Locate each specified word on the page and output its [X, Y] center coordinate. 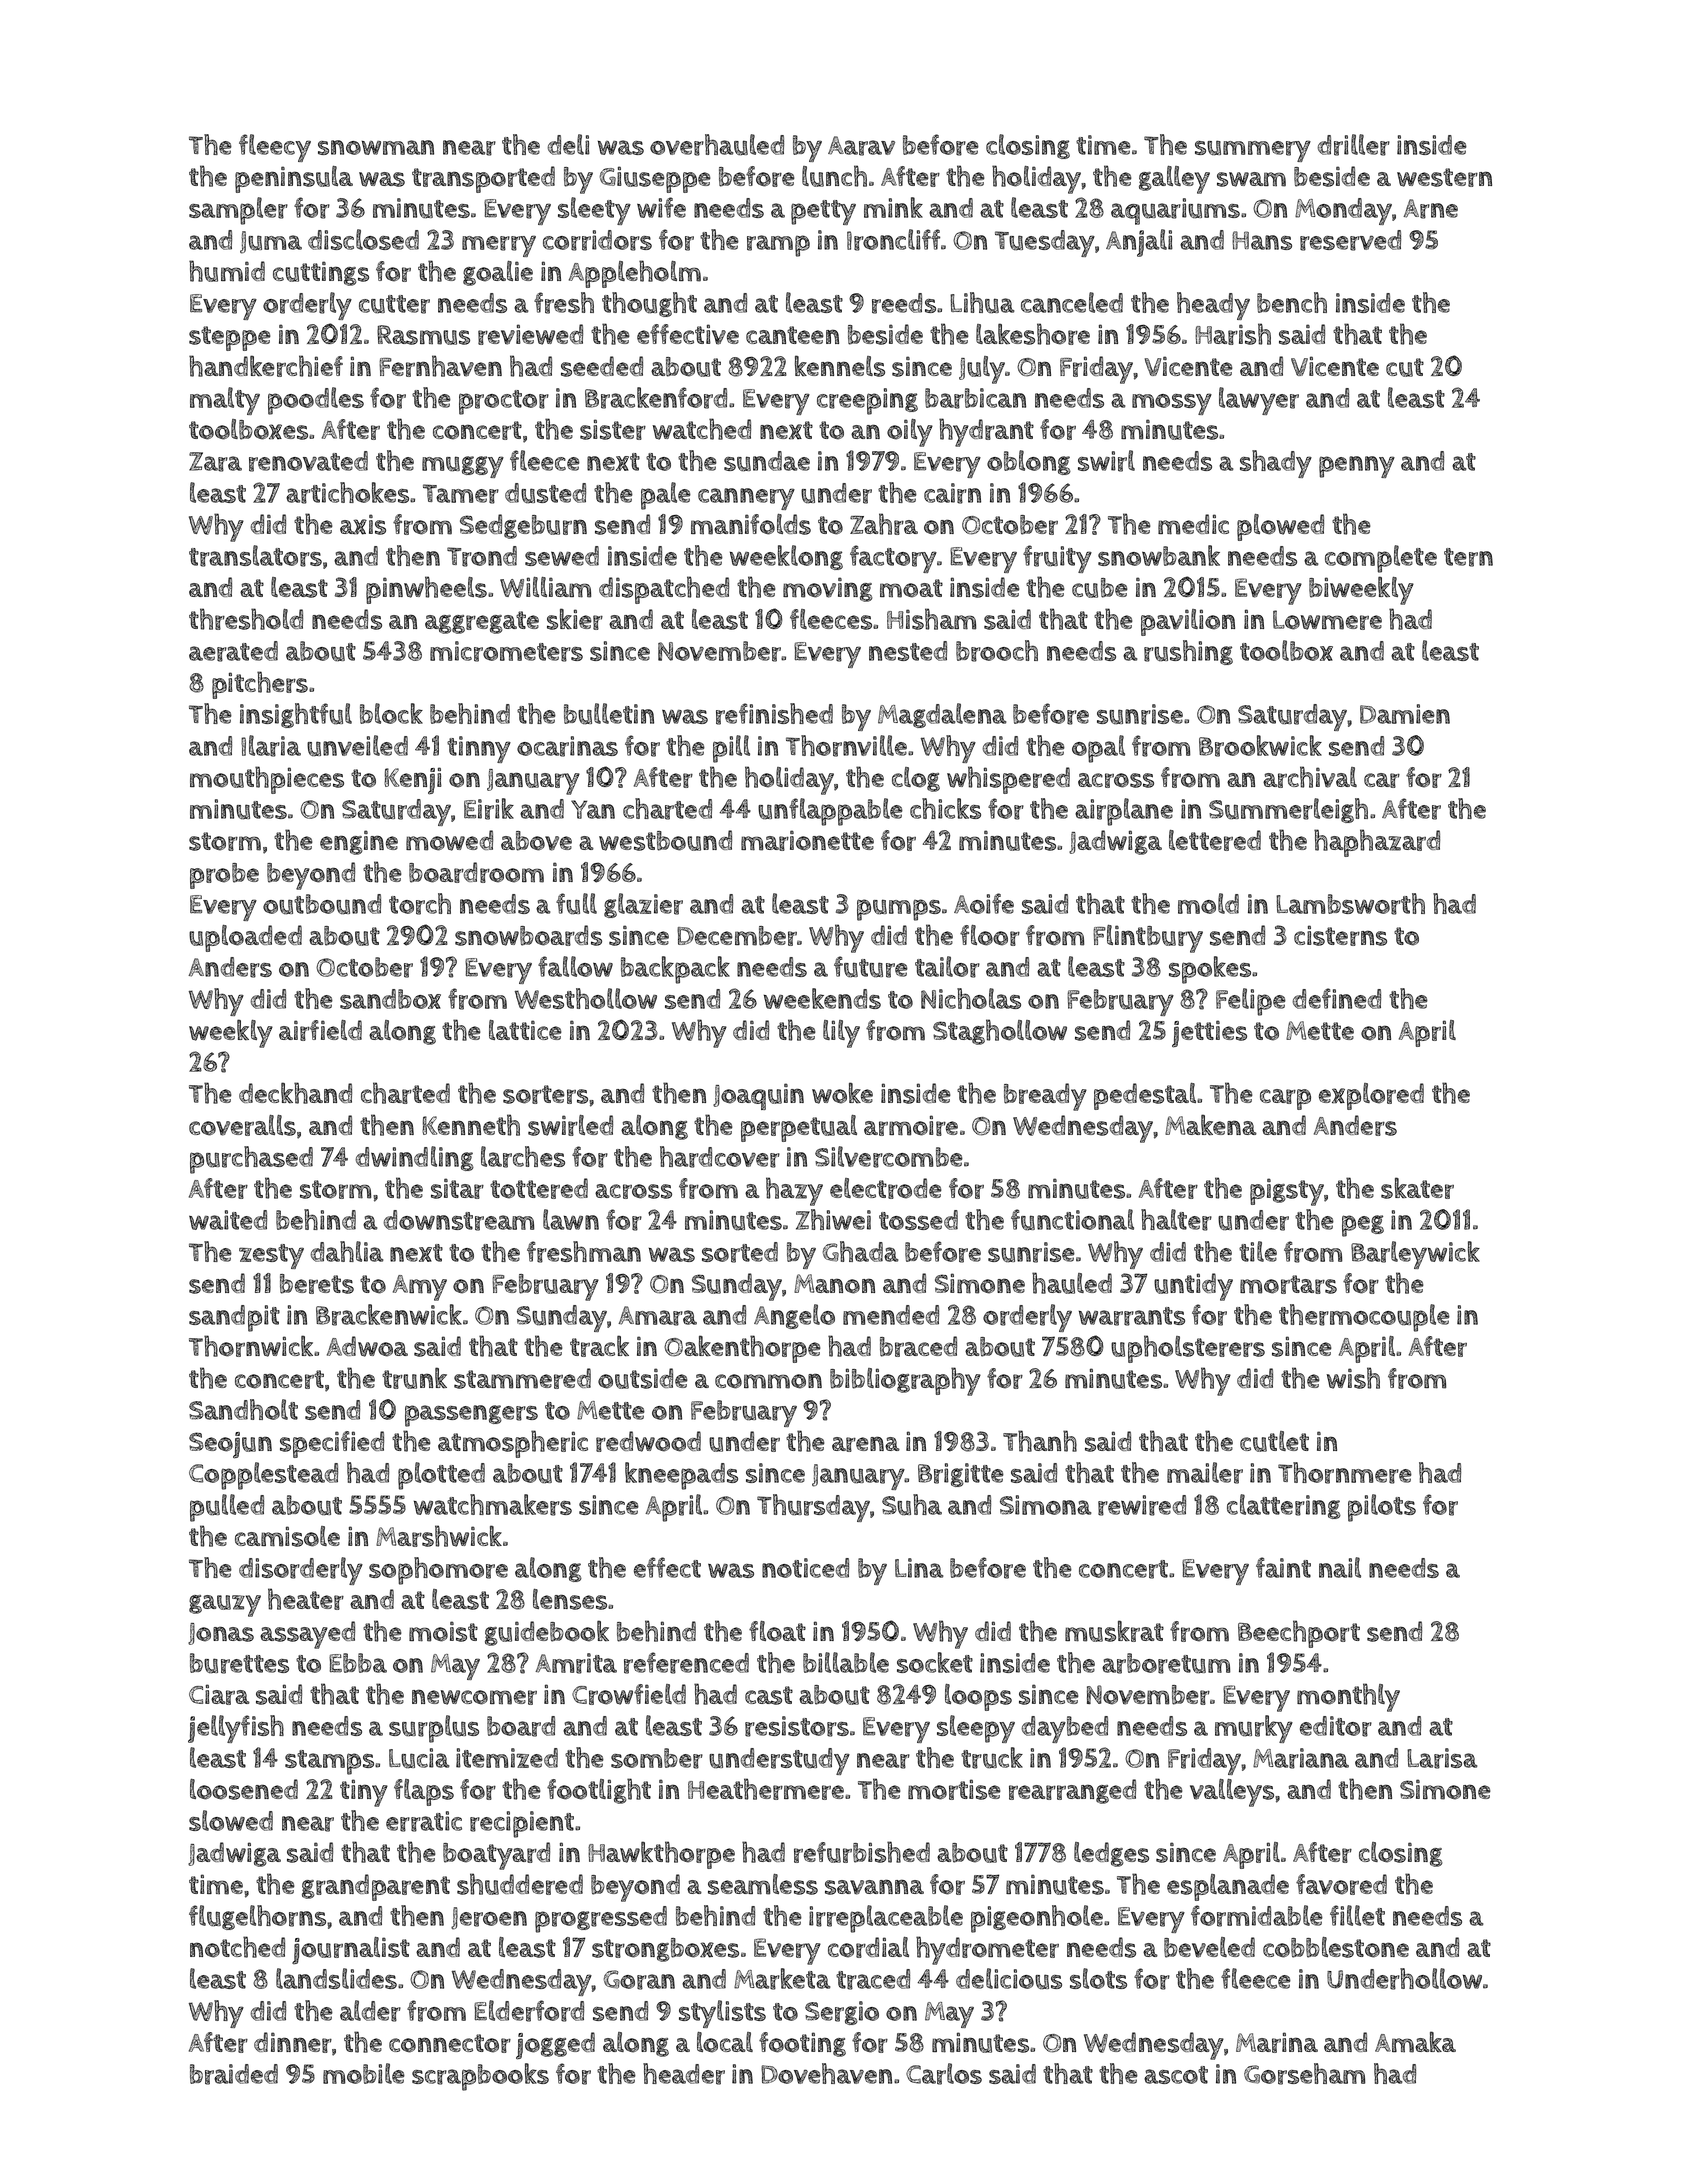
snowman [376, 147]
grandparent [376, 1887]
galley [1174, 180]
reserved [1350, 240]
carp [1285, 1099]
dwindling [415, 1158]
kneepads [681, 1476]
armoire [911, 1125]
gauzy [225, 1606]
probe [224, 876]
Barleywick [1415, 1255]
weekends [822, 998]
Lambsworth [1350, 904]
